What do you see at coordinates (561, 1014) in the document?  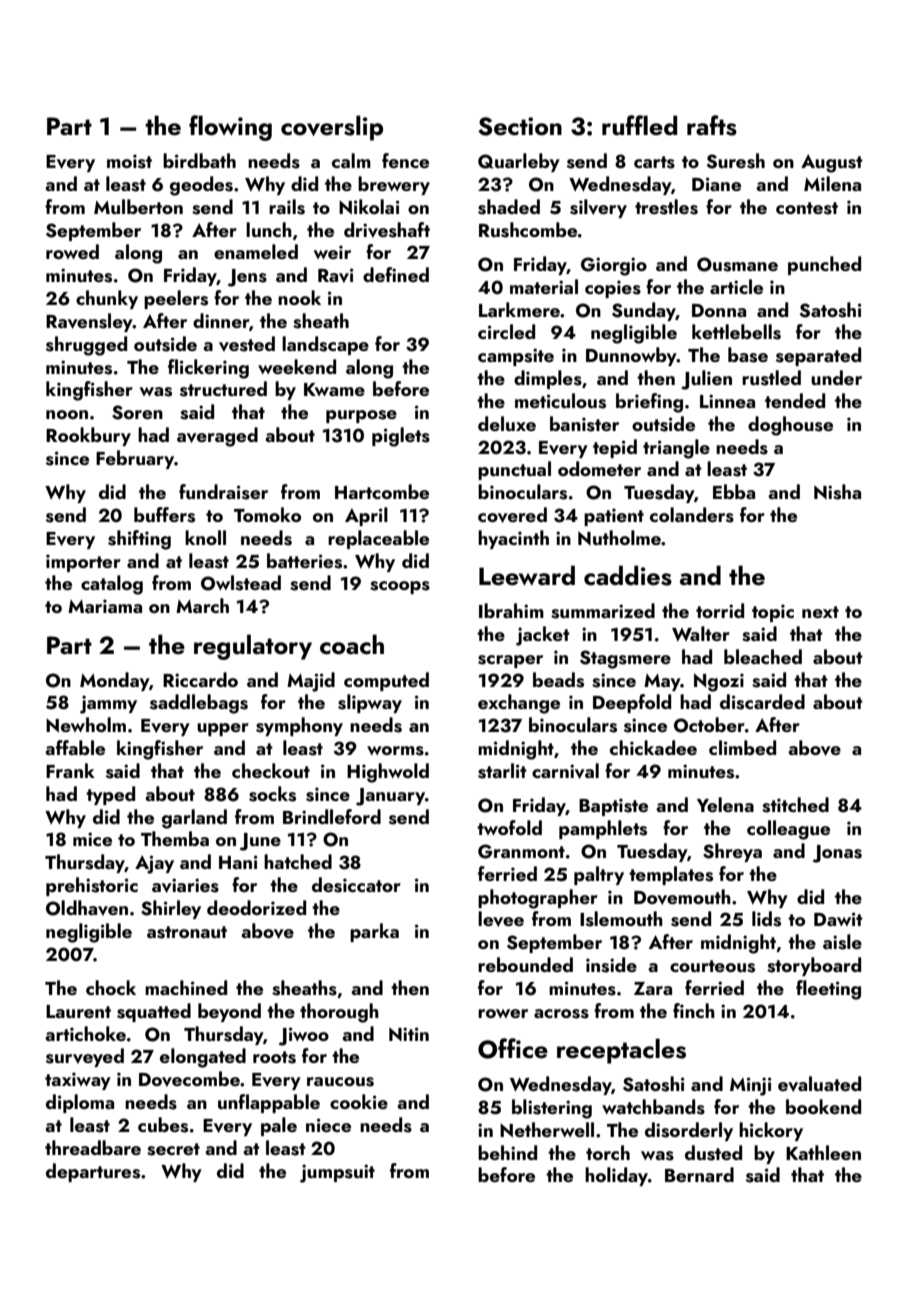 I see `across` at bounding box center [561, 1014].
